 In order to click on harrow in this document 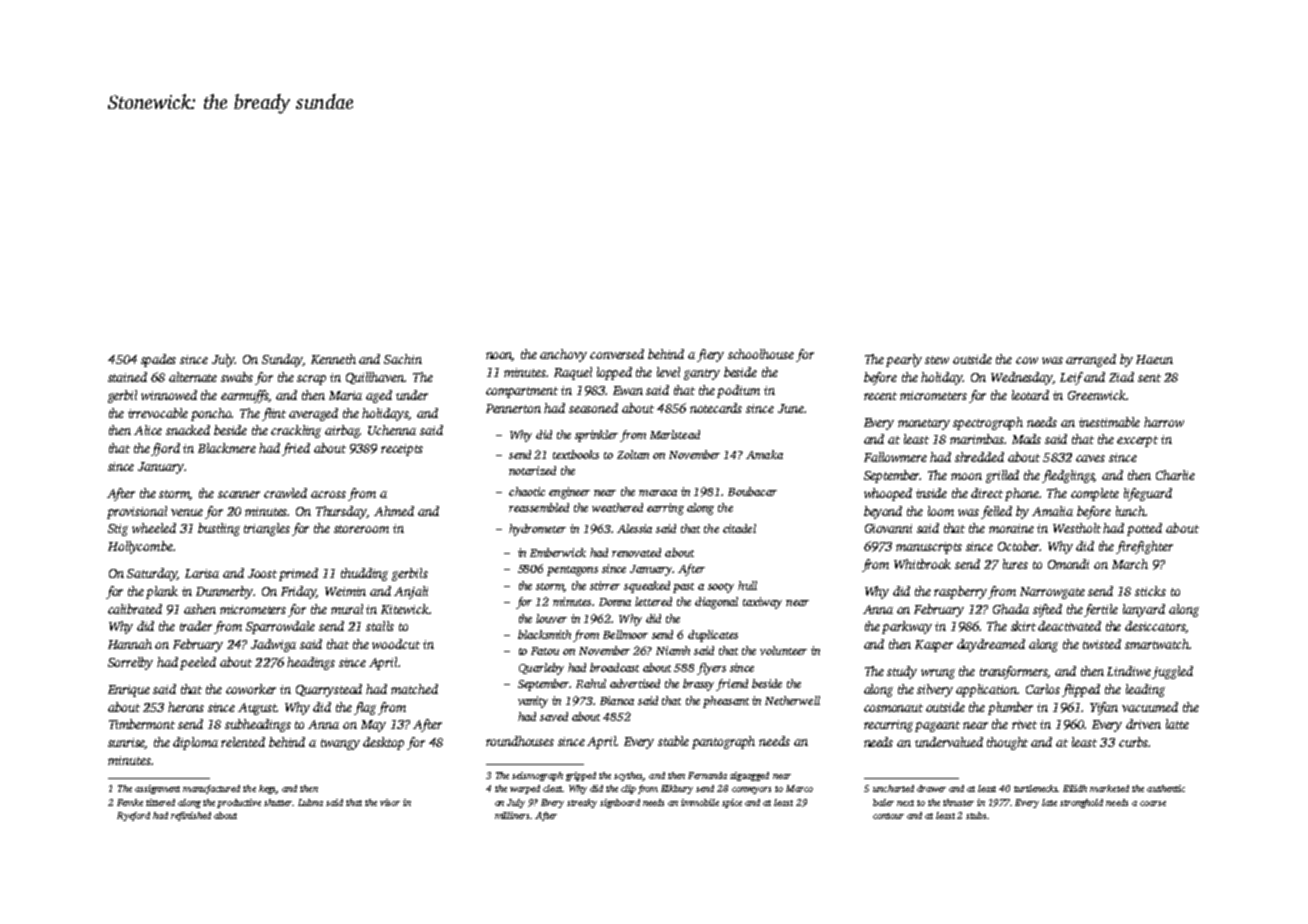, I will do `click(1164, 422)`.
